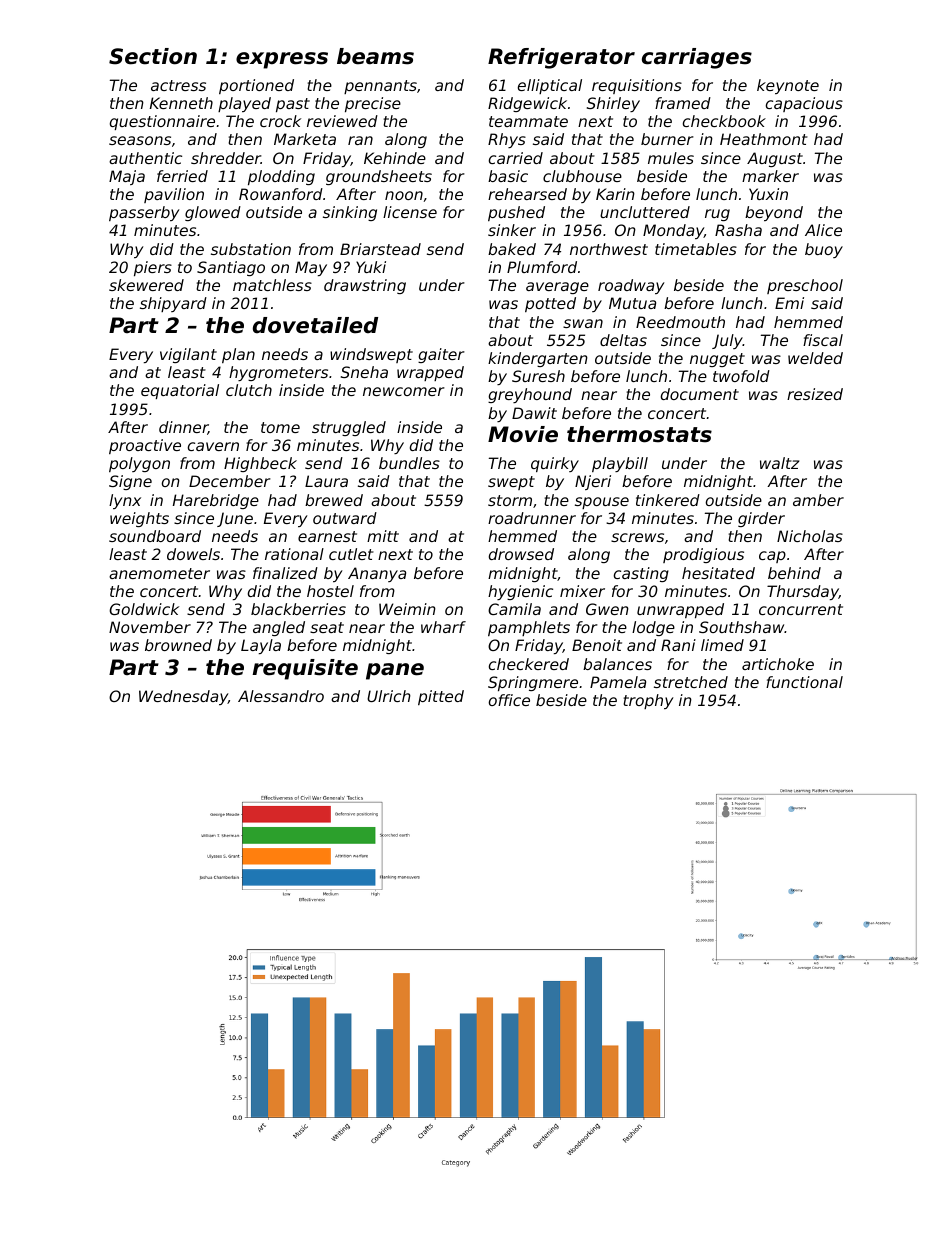  Describe the element at coordinates (761, 519) in the screenshot. I see `girder` at that location.
